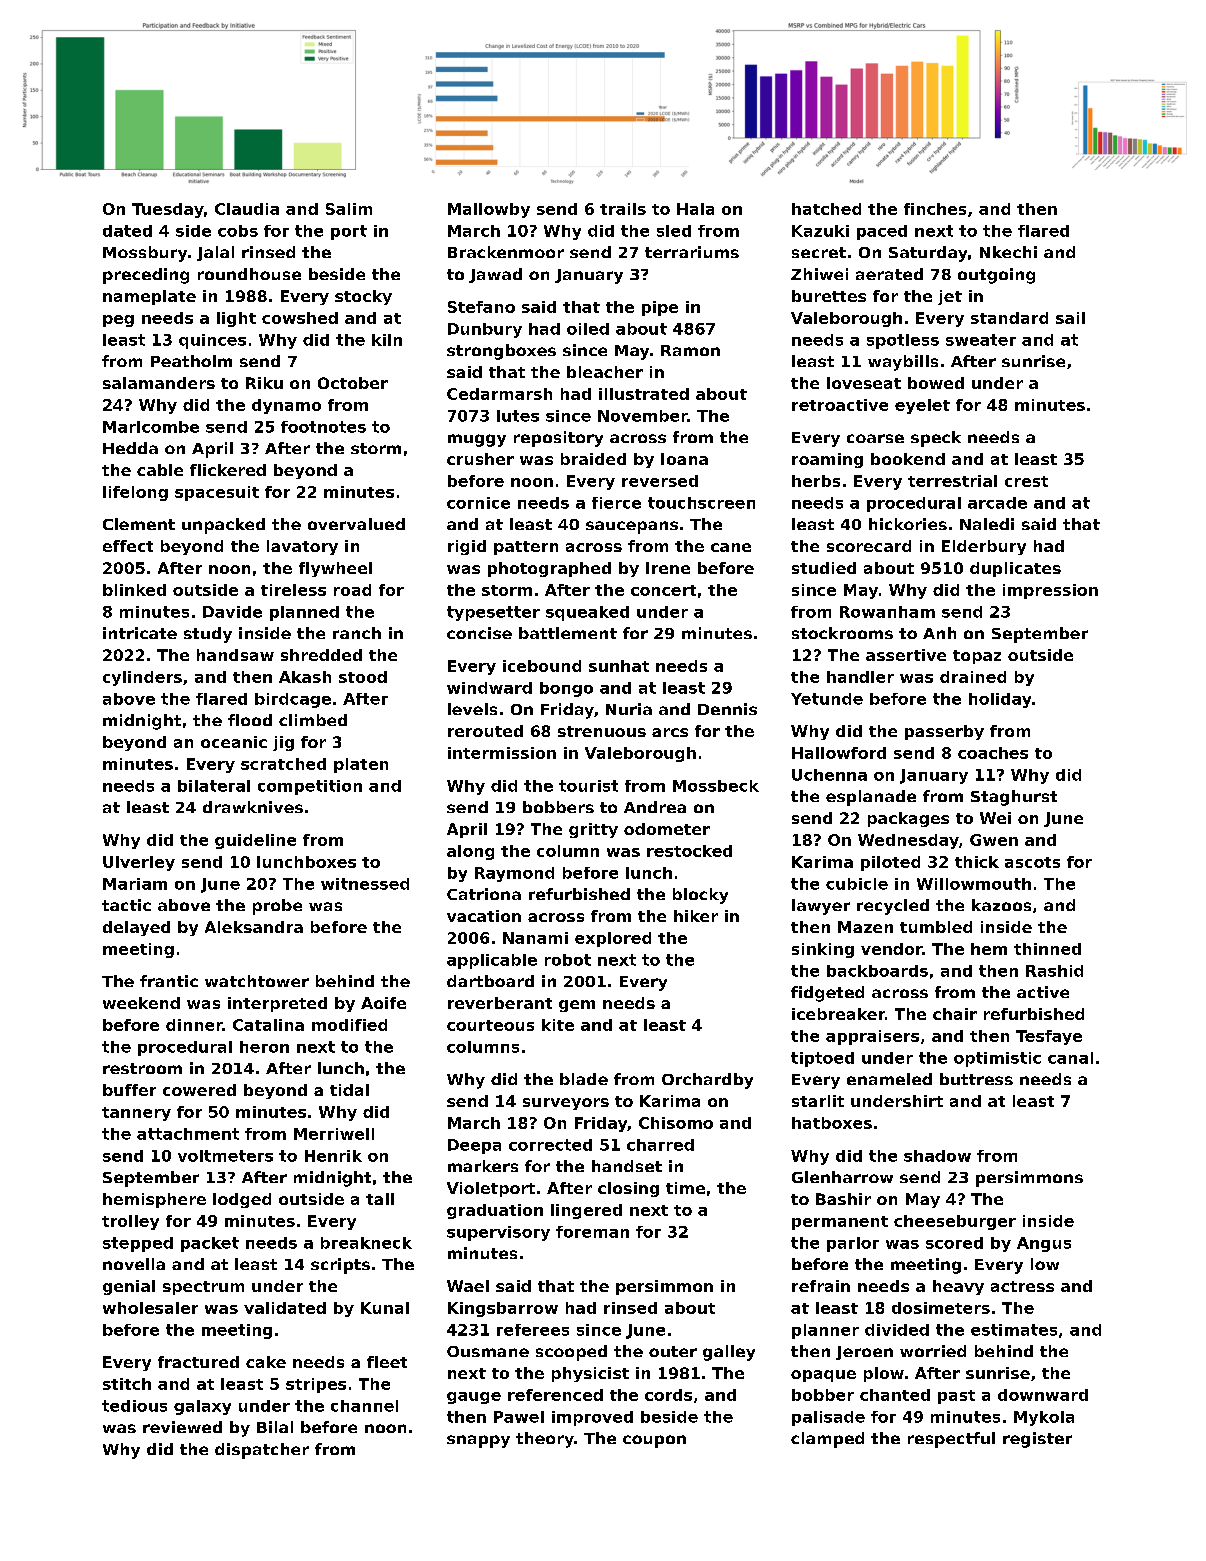  I want to click on channel, so click(364, 1406).
